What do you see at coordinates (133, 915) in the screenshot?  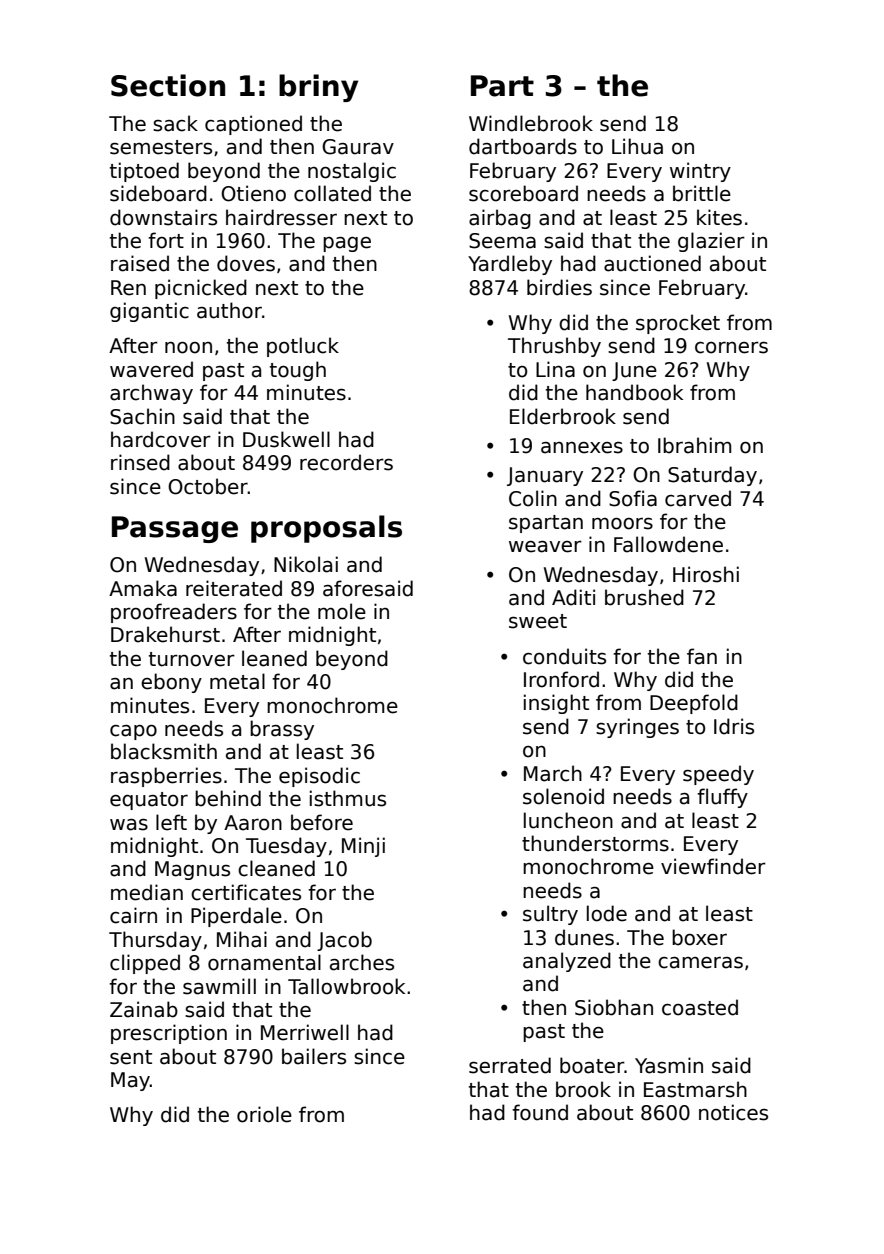 I see `cairn` at bounding box center [133, 915].
